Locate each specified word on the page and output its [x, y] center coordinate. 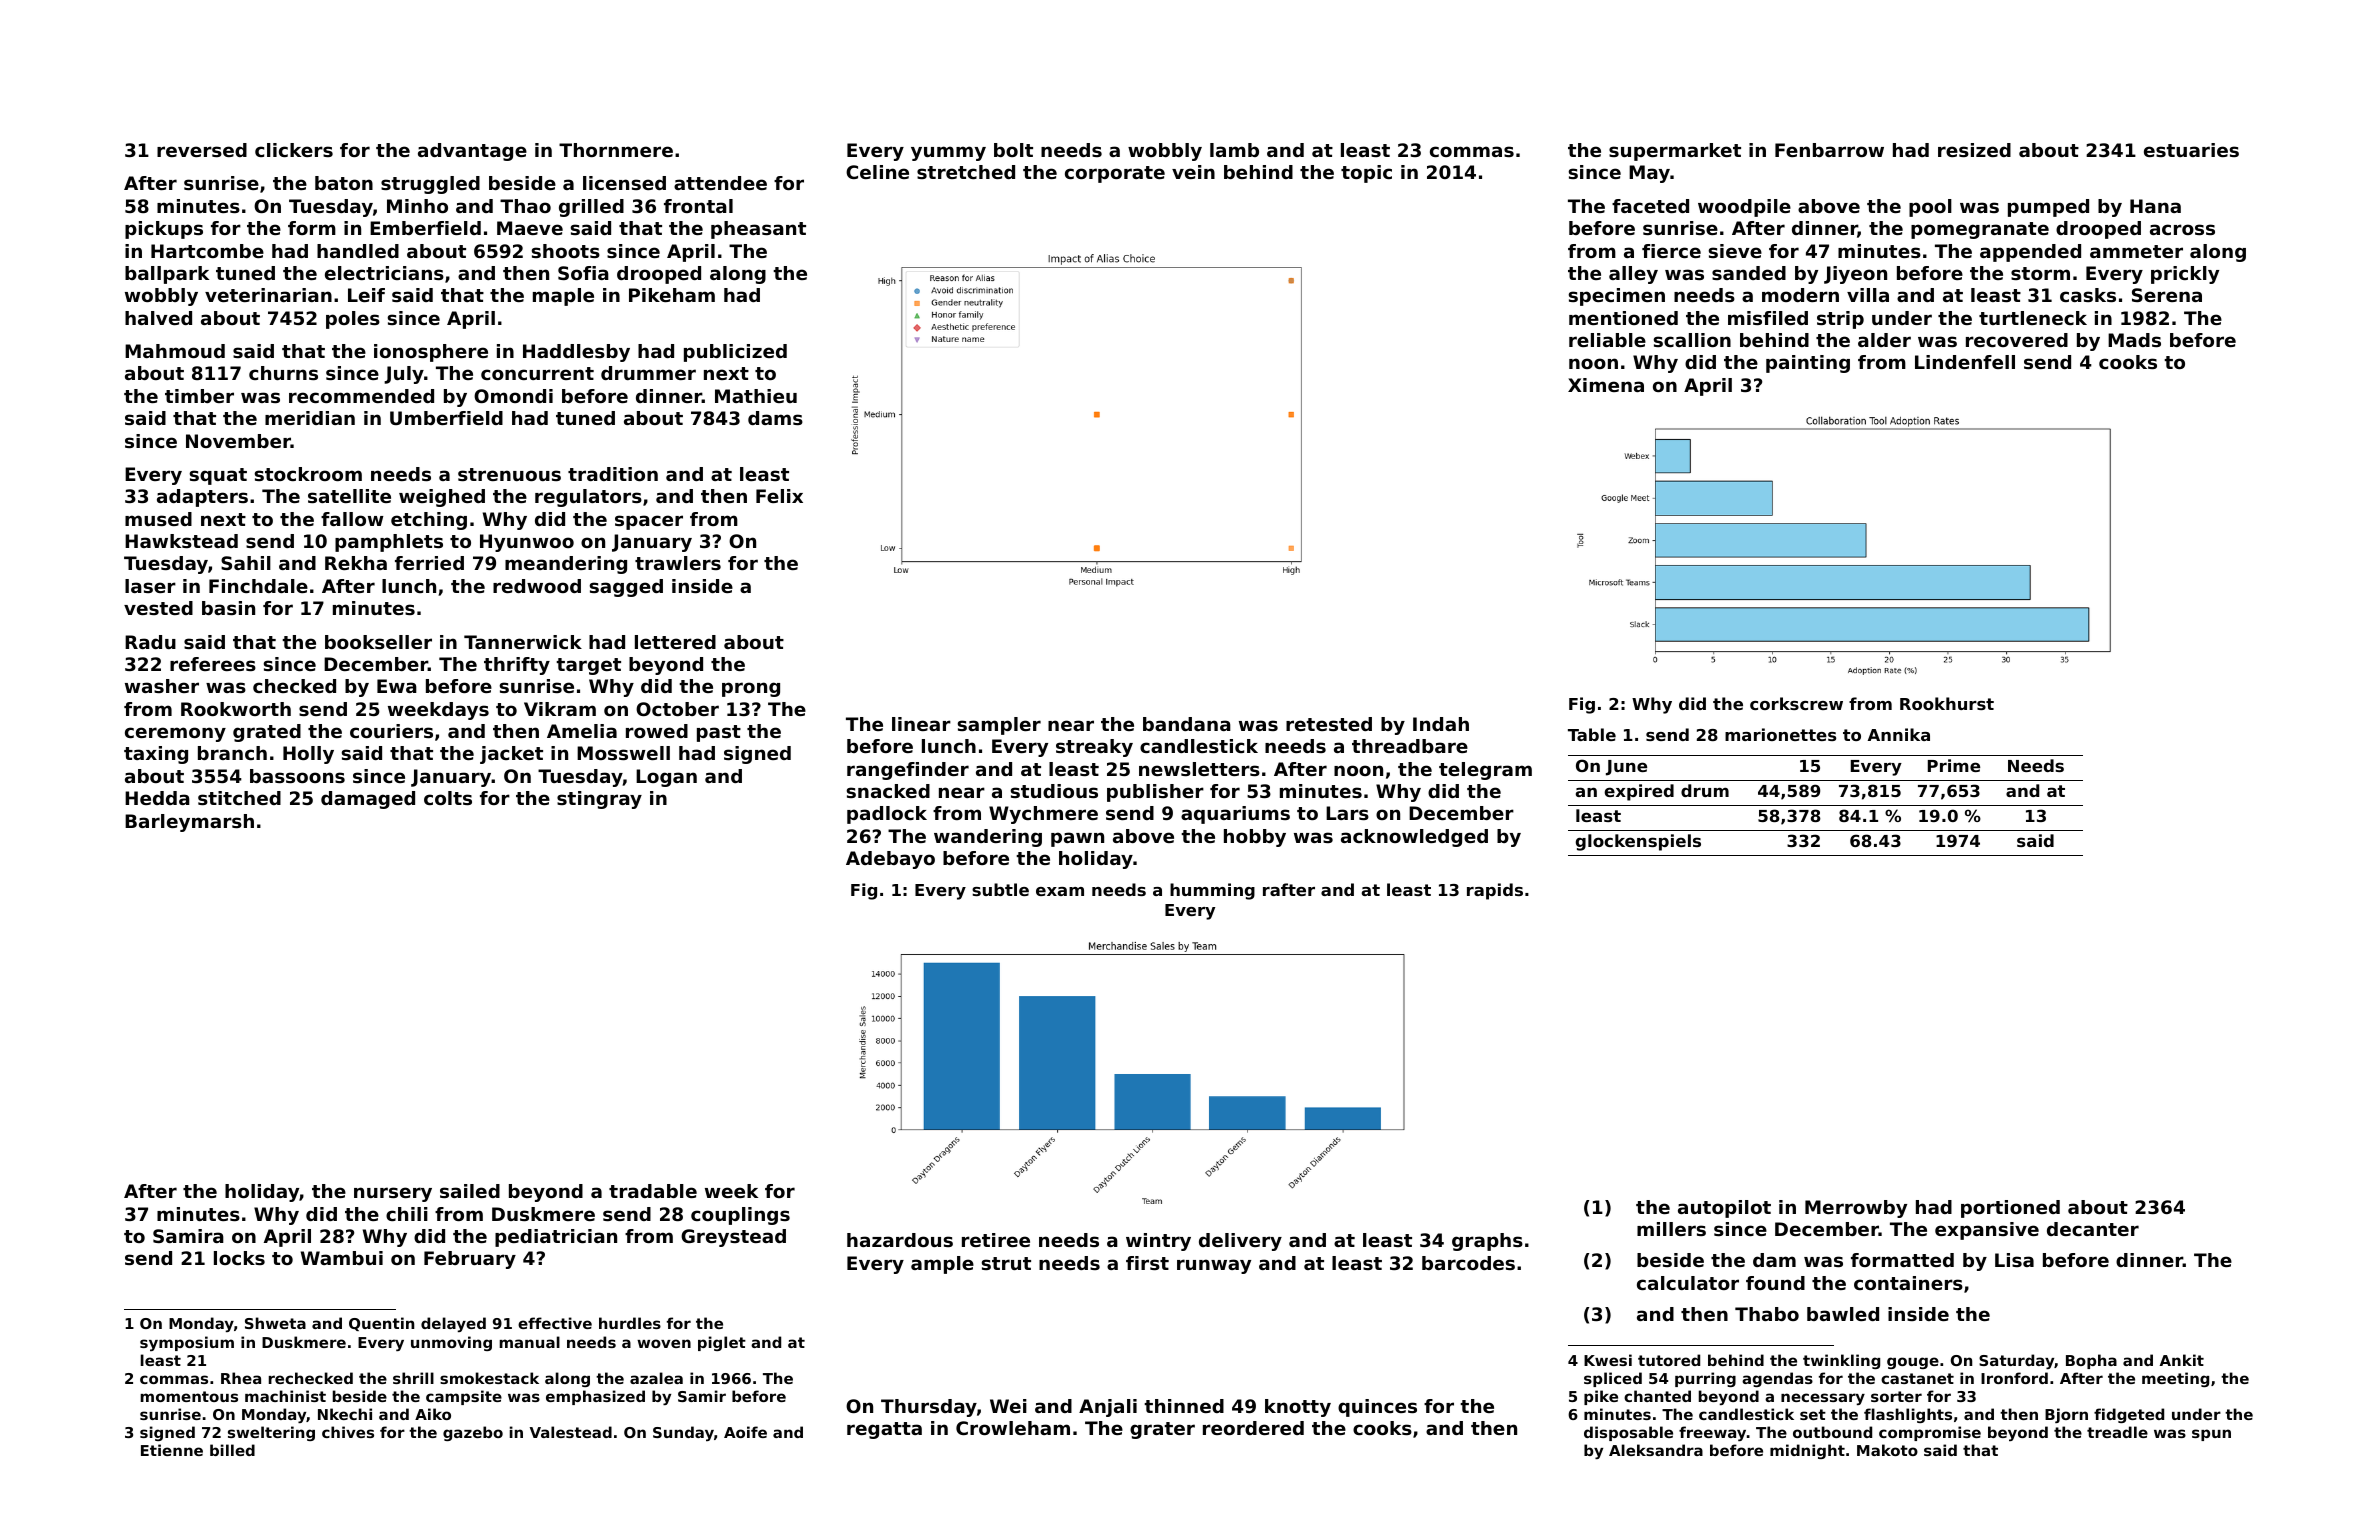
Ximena [1606, 385]
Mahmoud [175, 351]
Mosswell [623, 753]
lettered [675, 642]
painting [1808, 364]
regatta [884, 1430]
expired [1639, 792]
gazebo [473, 1433]
